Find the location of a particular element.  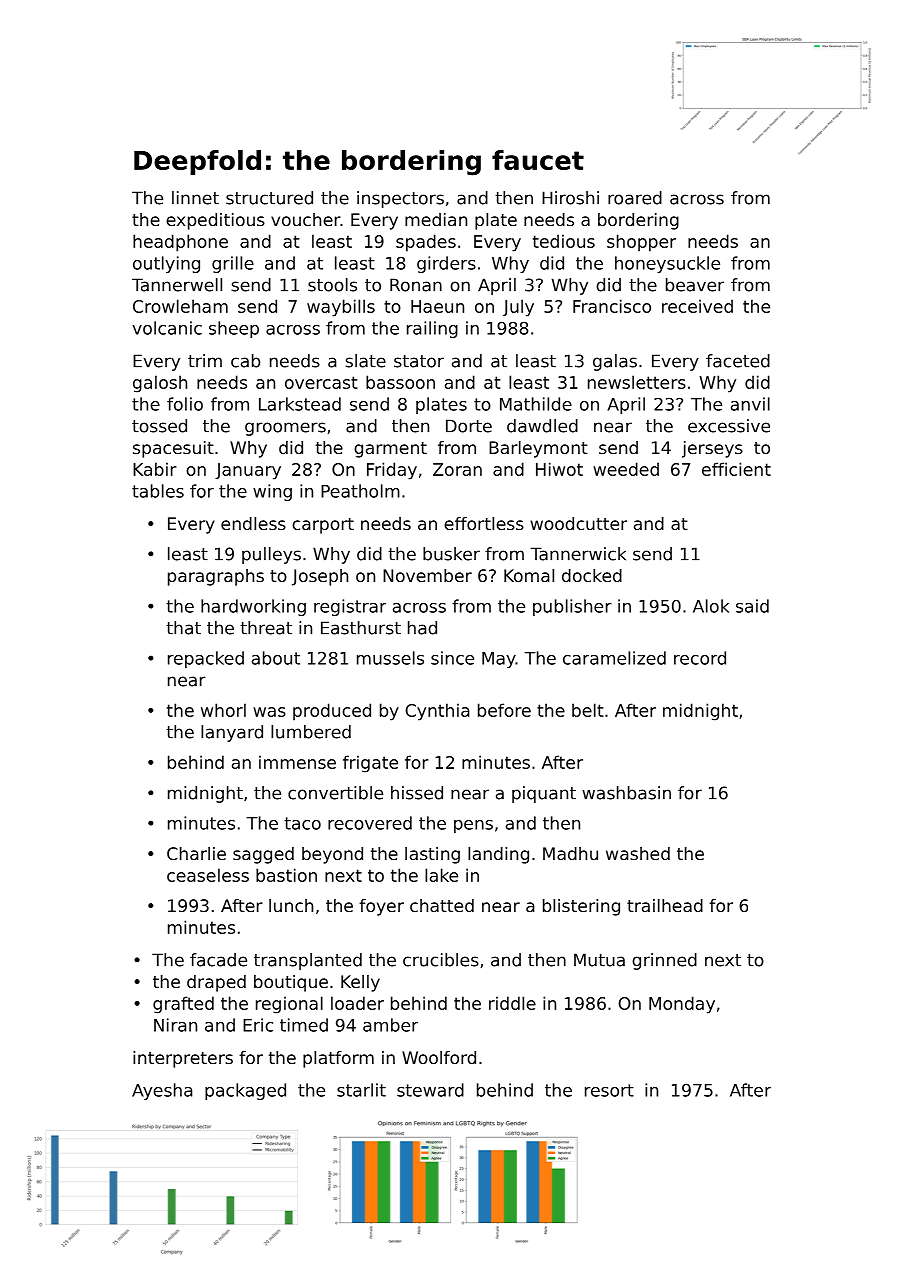

record is located at coordinates (700, 658).
